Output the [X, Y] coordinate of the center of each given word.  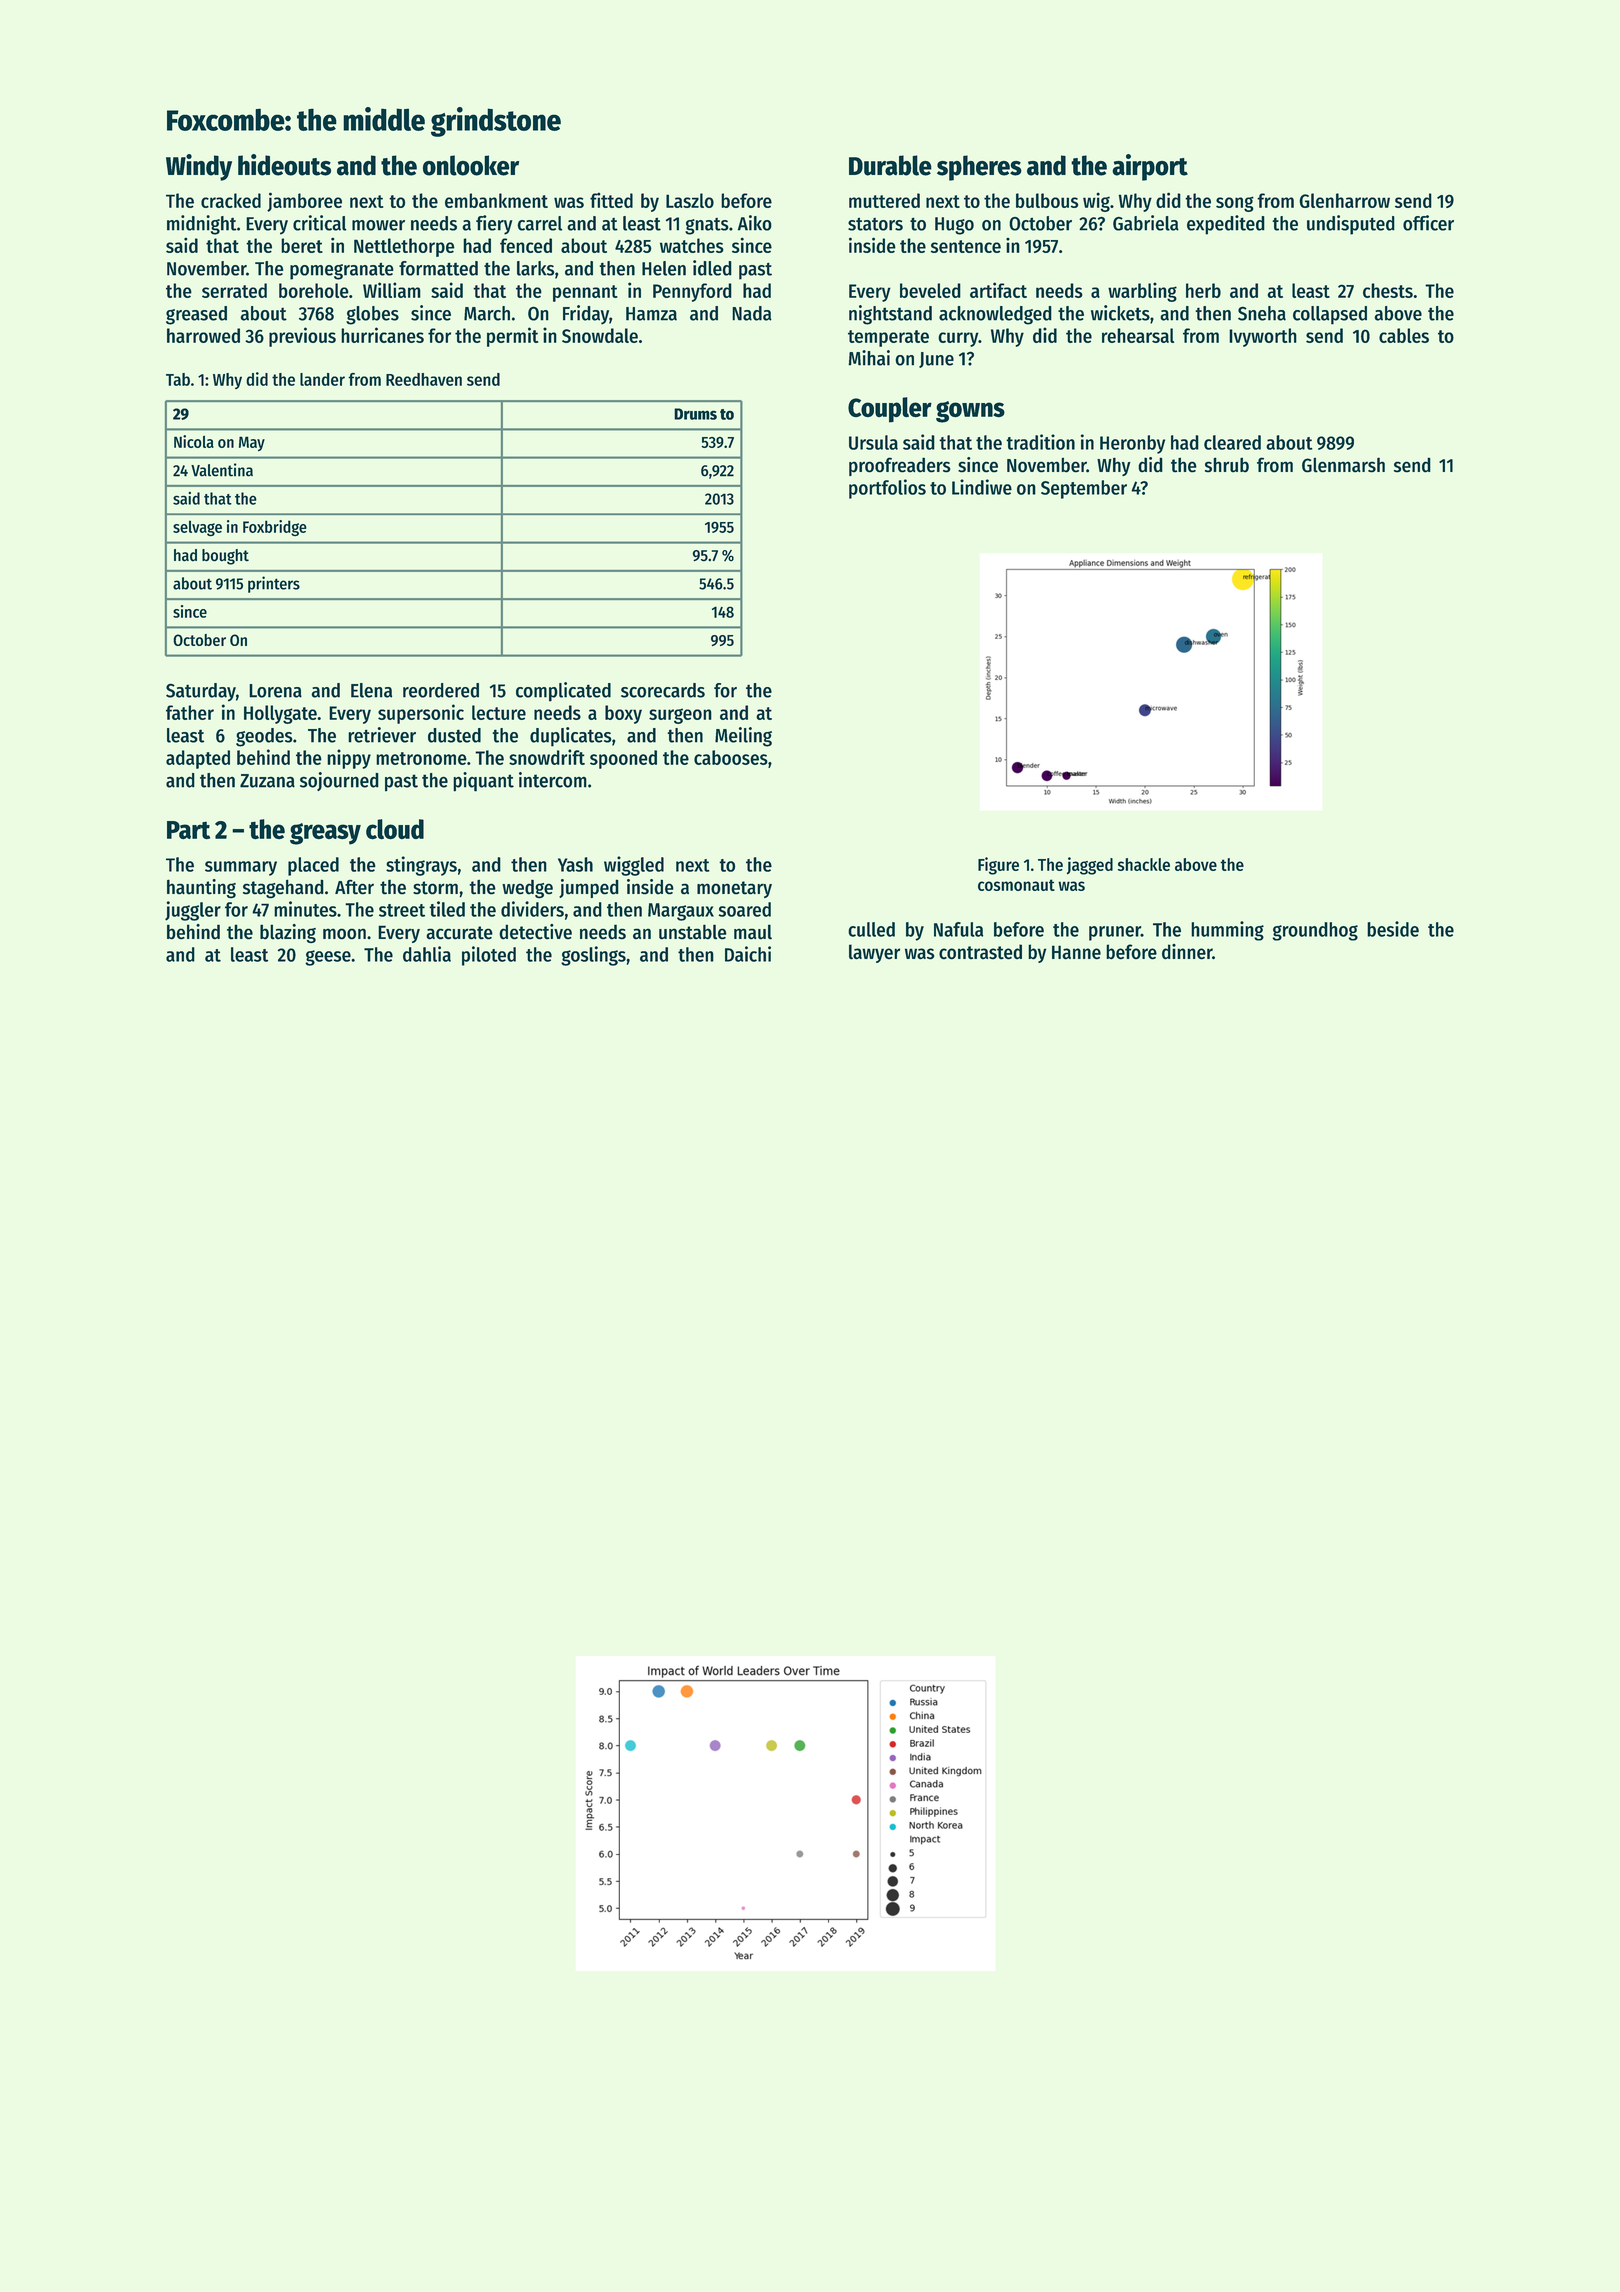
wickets [1120, 313]
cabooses [731, 757]
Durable [890, 165]
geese [328, 958]
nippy [349, 759]
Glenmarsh [1343, 465]
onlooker [471, 165]
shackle [1144, 864]
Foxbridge [275, 528]
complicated [563, 692]
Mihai [869, 358]
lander [322, 379]
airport [1150, 167]
